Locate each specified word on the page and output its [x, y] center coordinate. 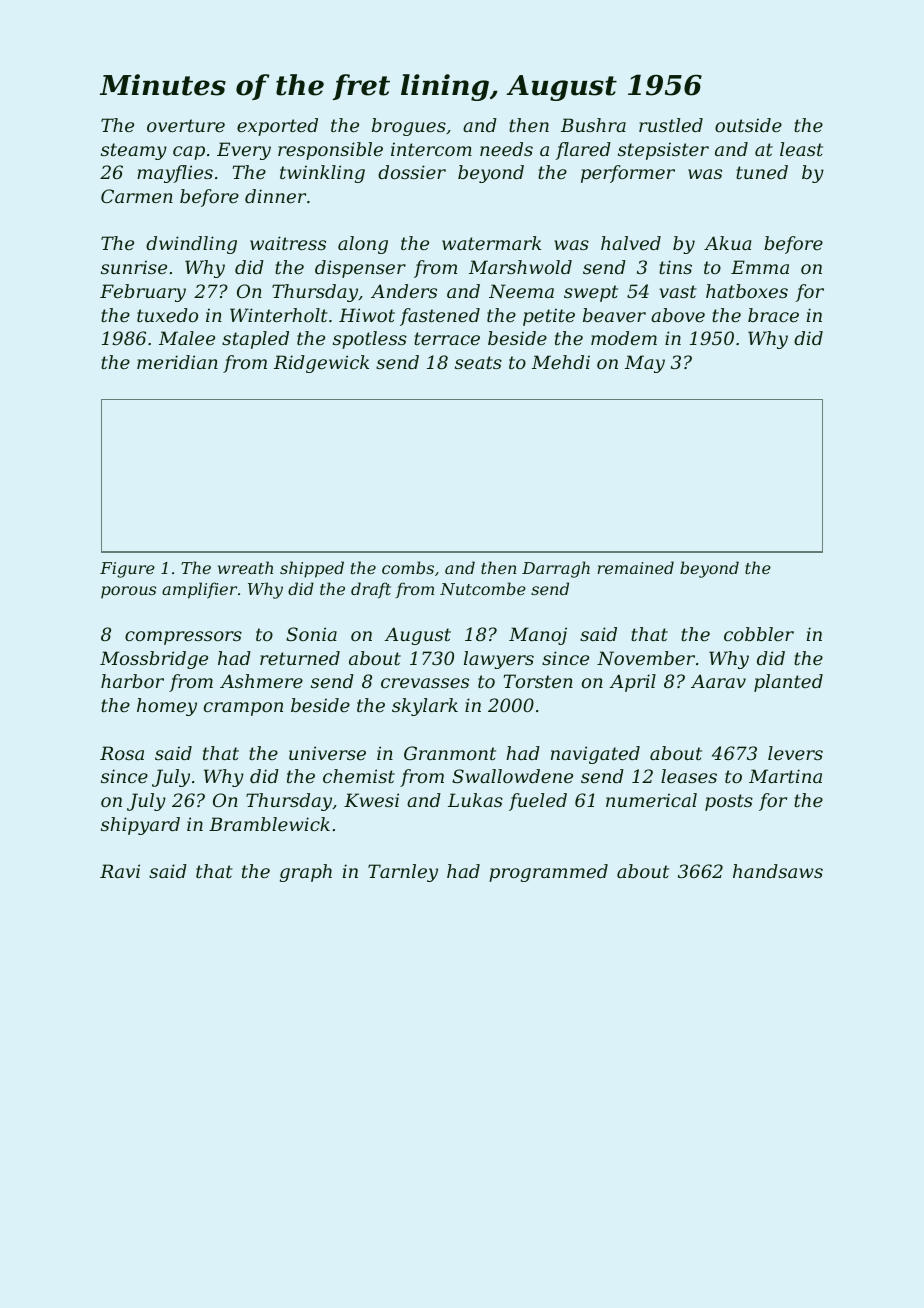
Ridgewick [321, 364]
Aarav [718, 681]
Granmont [450, 753]
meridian [177, 362]
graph [306, 873]
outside [748, 125]
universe [327, 753]
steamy [134, 151]
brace [773, 315]
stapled [255, 340]
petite [549, 317]
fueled [538, 802]
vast [678, 291]
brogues [409, 127]
